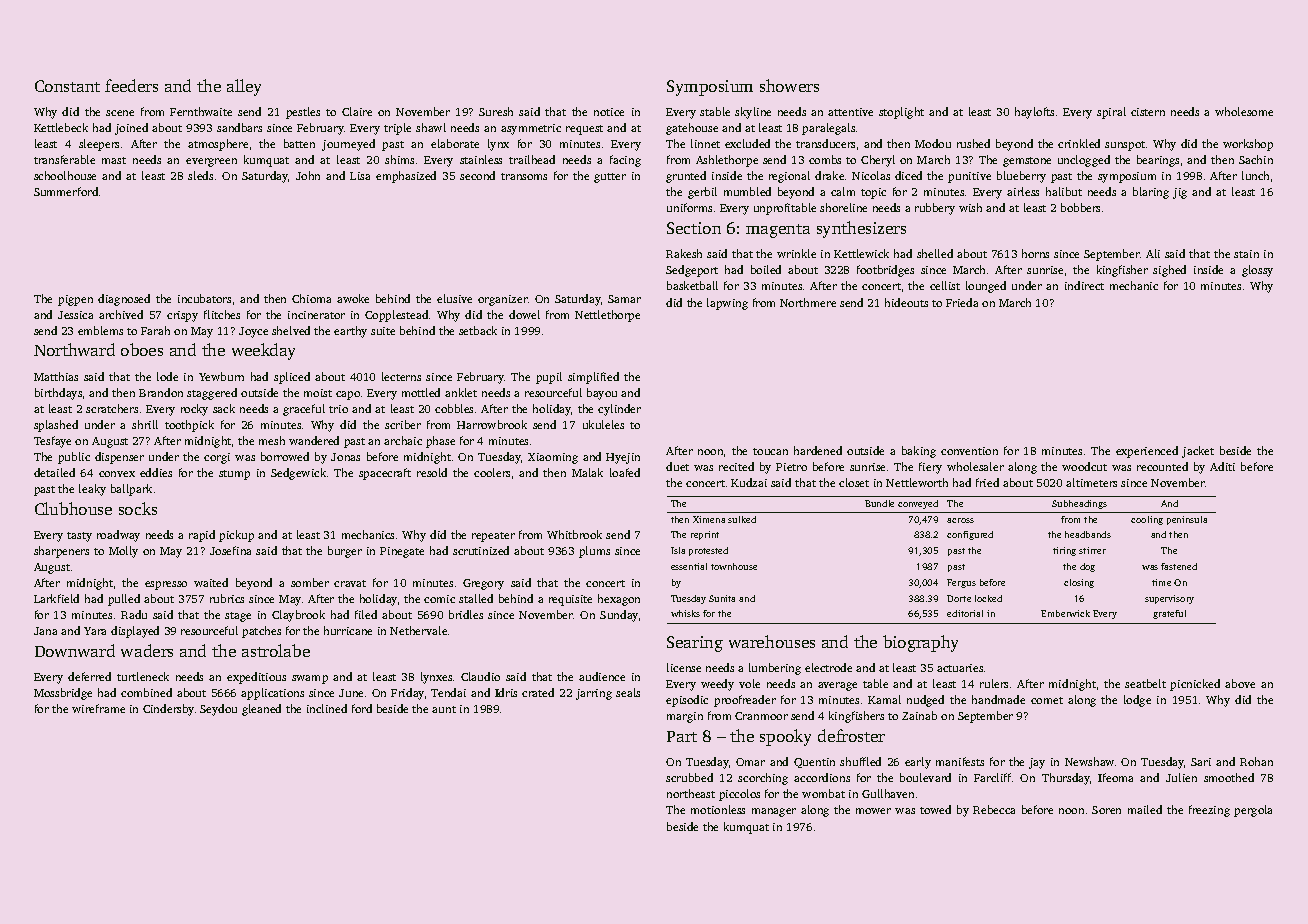 This image has height=924, width=1308. Describe the element at coordinates (481, 550) in the image. I see `scrutinized` at that location.
